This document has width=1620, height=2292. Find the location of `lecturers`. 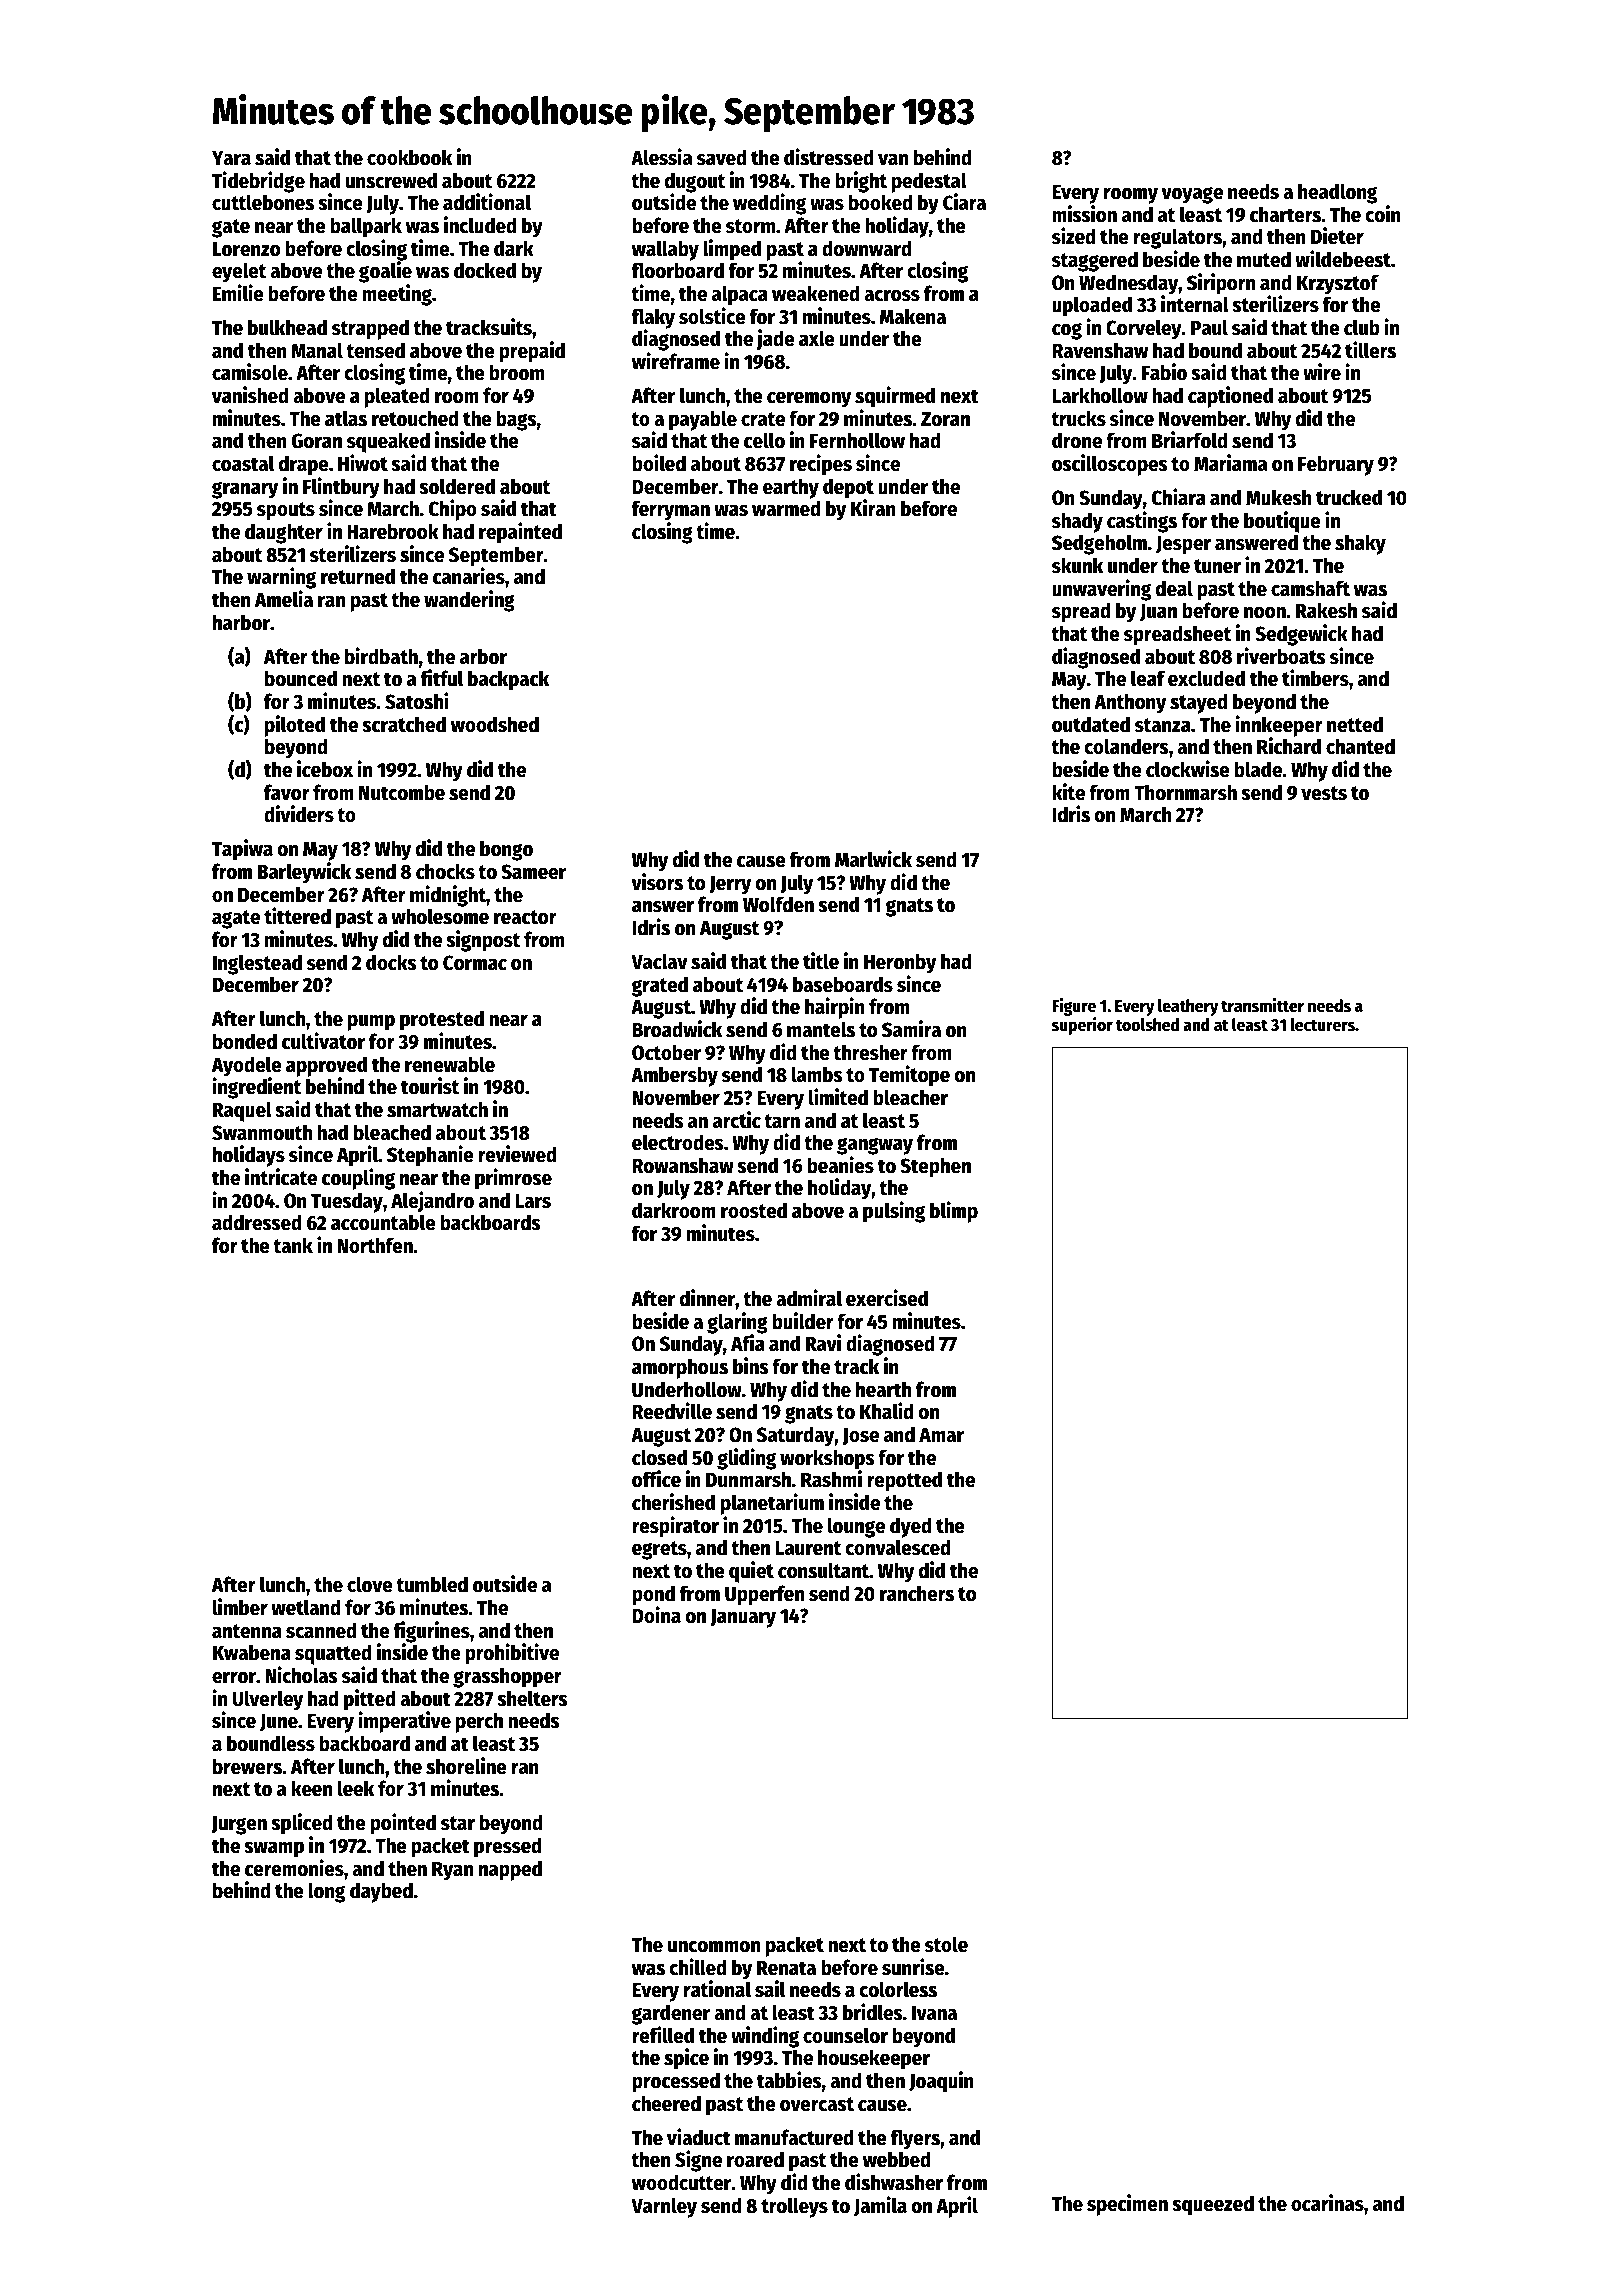

lecturers is located at coordinates (1322, 1025).
